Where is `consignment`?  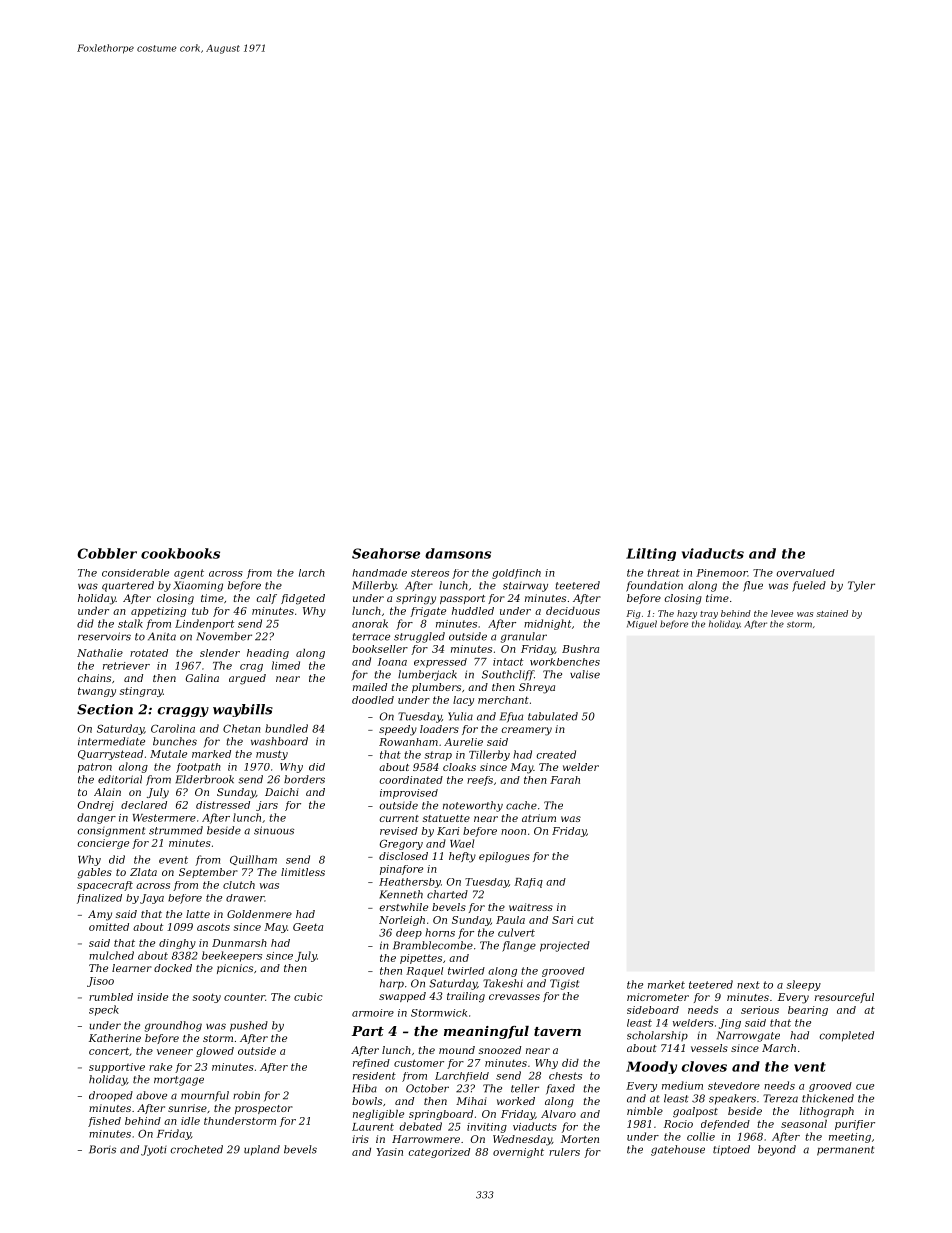
consignment is located at coordinates (111, 832).
